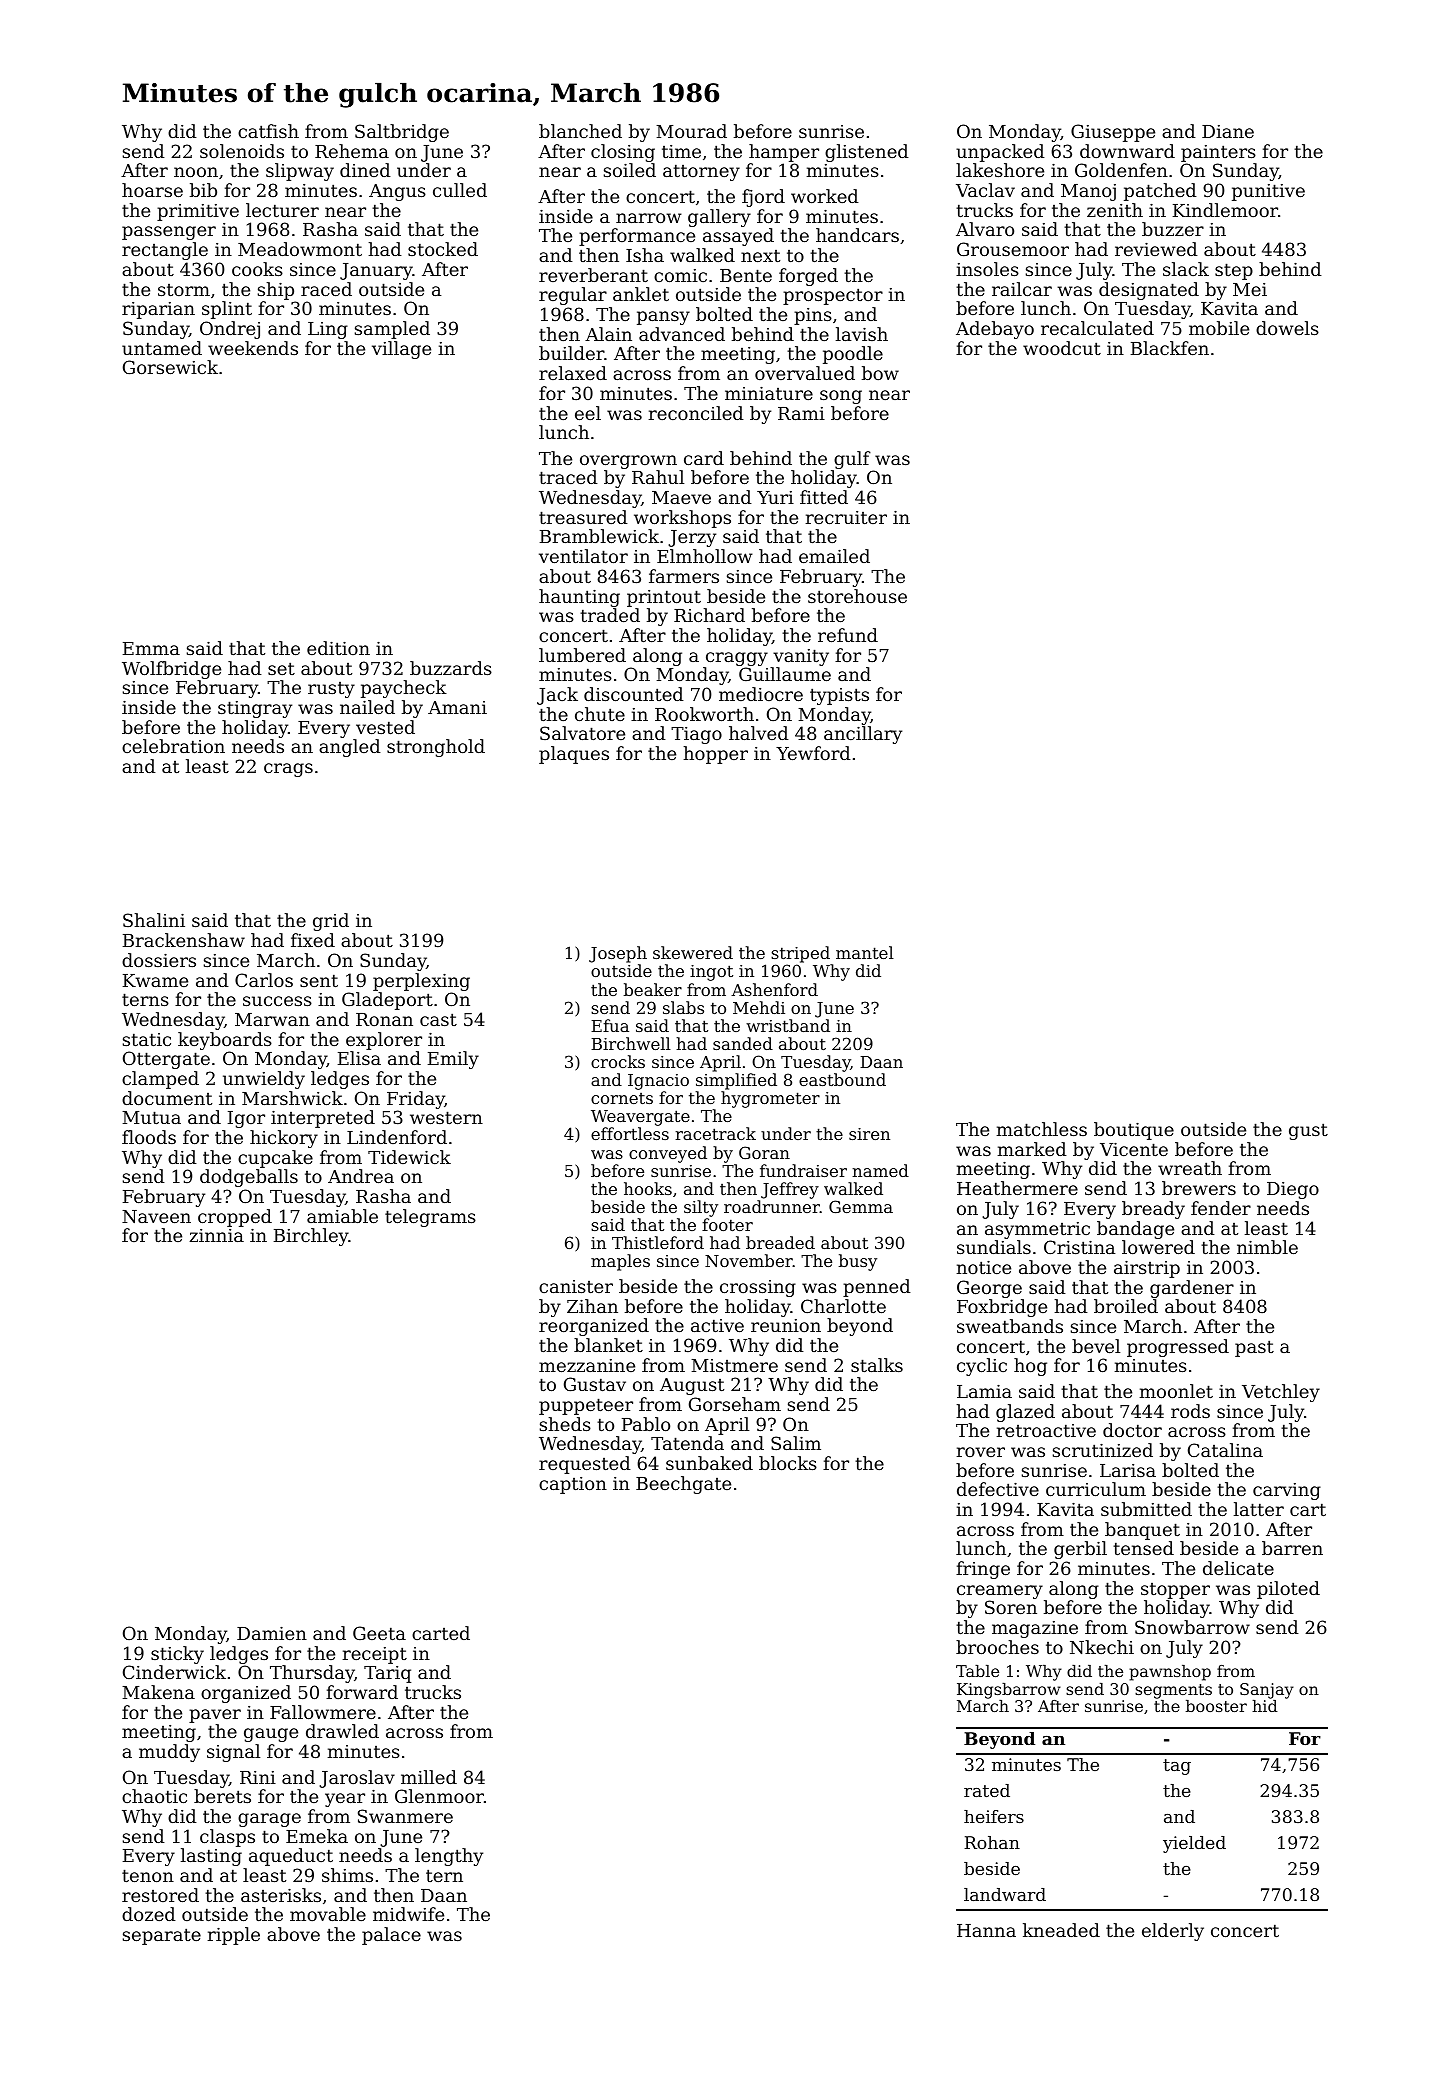 Image resolution: width=1450 pixels, height=2100 pixels. I want to click on effortless, so click(630, 1133).
